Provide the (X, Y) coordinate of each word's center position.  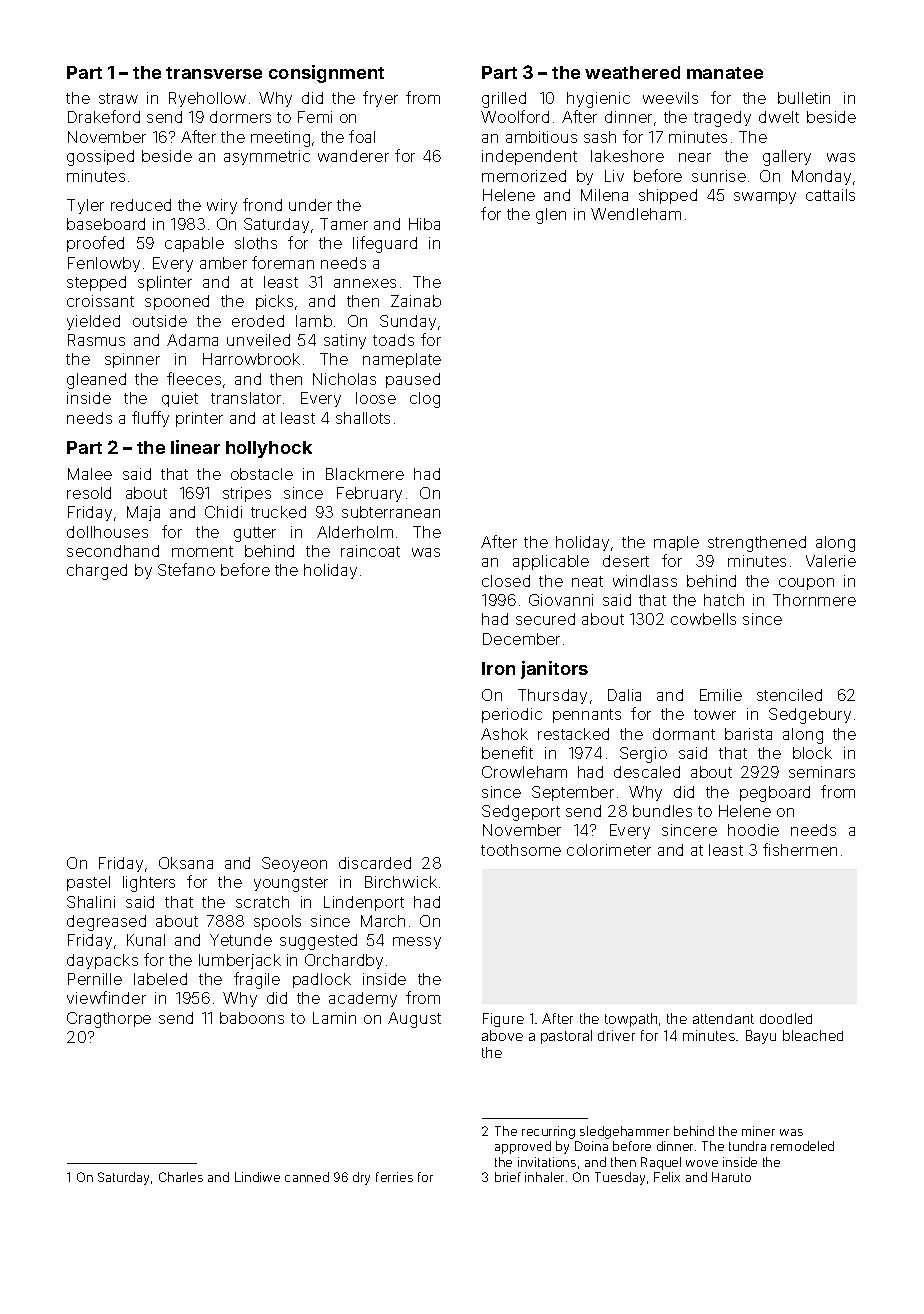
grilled (504, 100)
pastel (88, 883)
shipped (668, 196)
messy (417, 943)
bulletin (804, 98)
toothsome (521, 850)
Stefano (186, 569)
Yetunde (241, 940)
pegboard (775, 794)
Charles (181, 1177)
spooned (177, 302)
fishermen (800, 849)
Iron (498, 668)
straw (118, 98)
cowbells (703, 619)
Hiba (424, 224)
